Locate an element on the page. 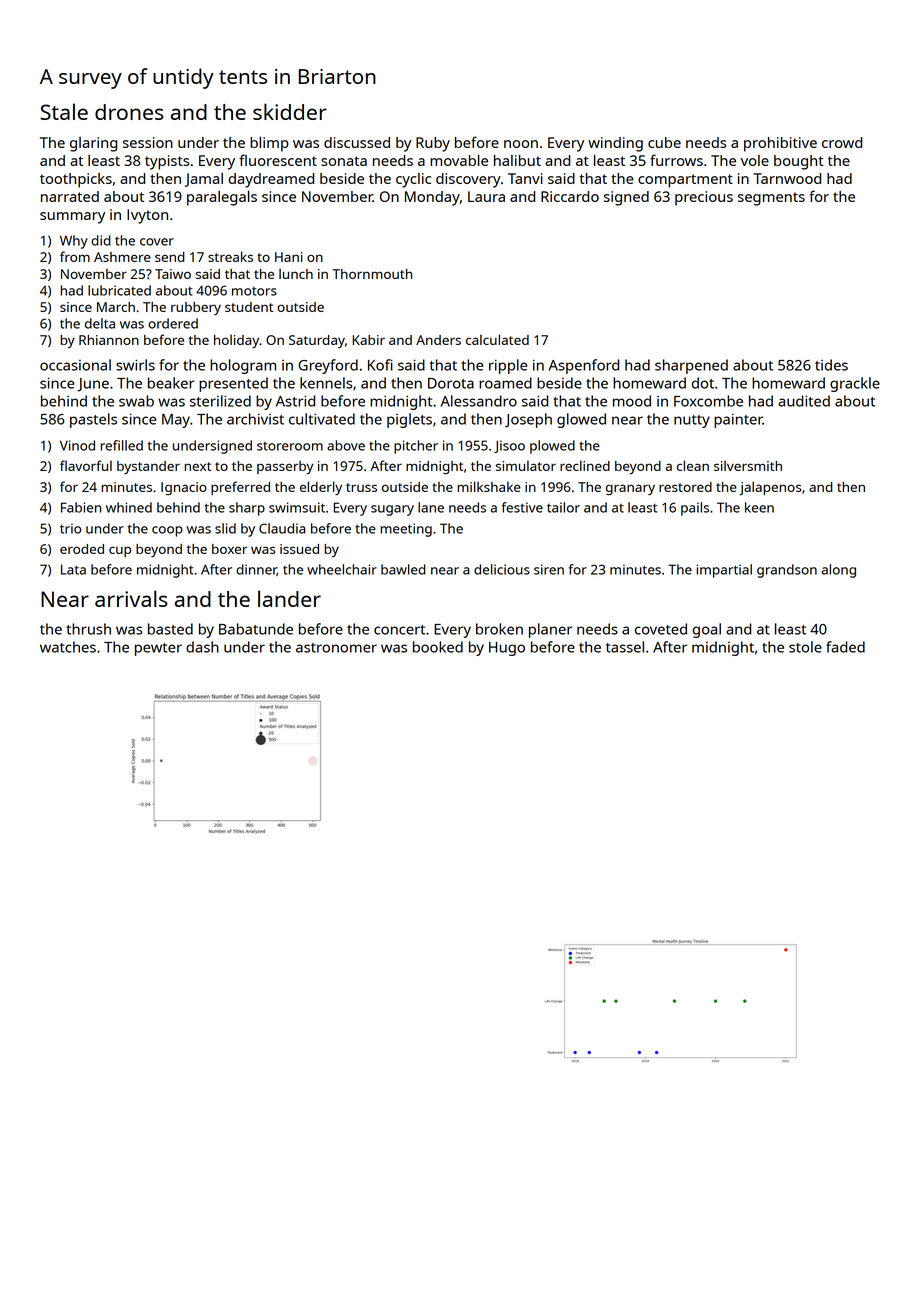 This page has width=924, height=1308. keen is located at coordinates (759, 507).
